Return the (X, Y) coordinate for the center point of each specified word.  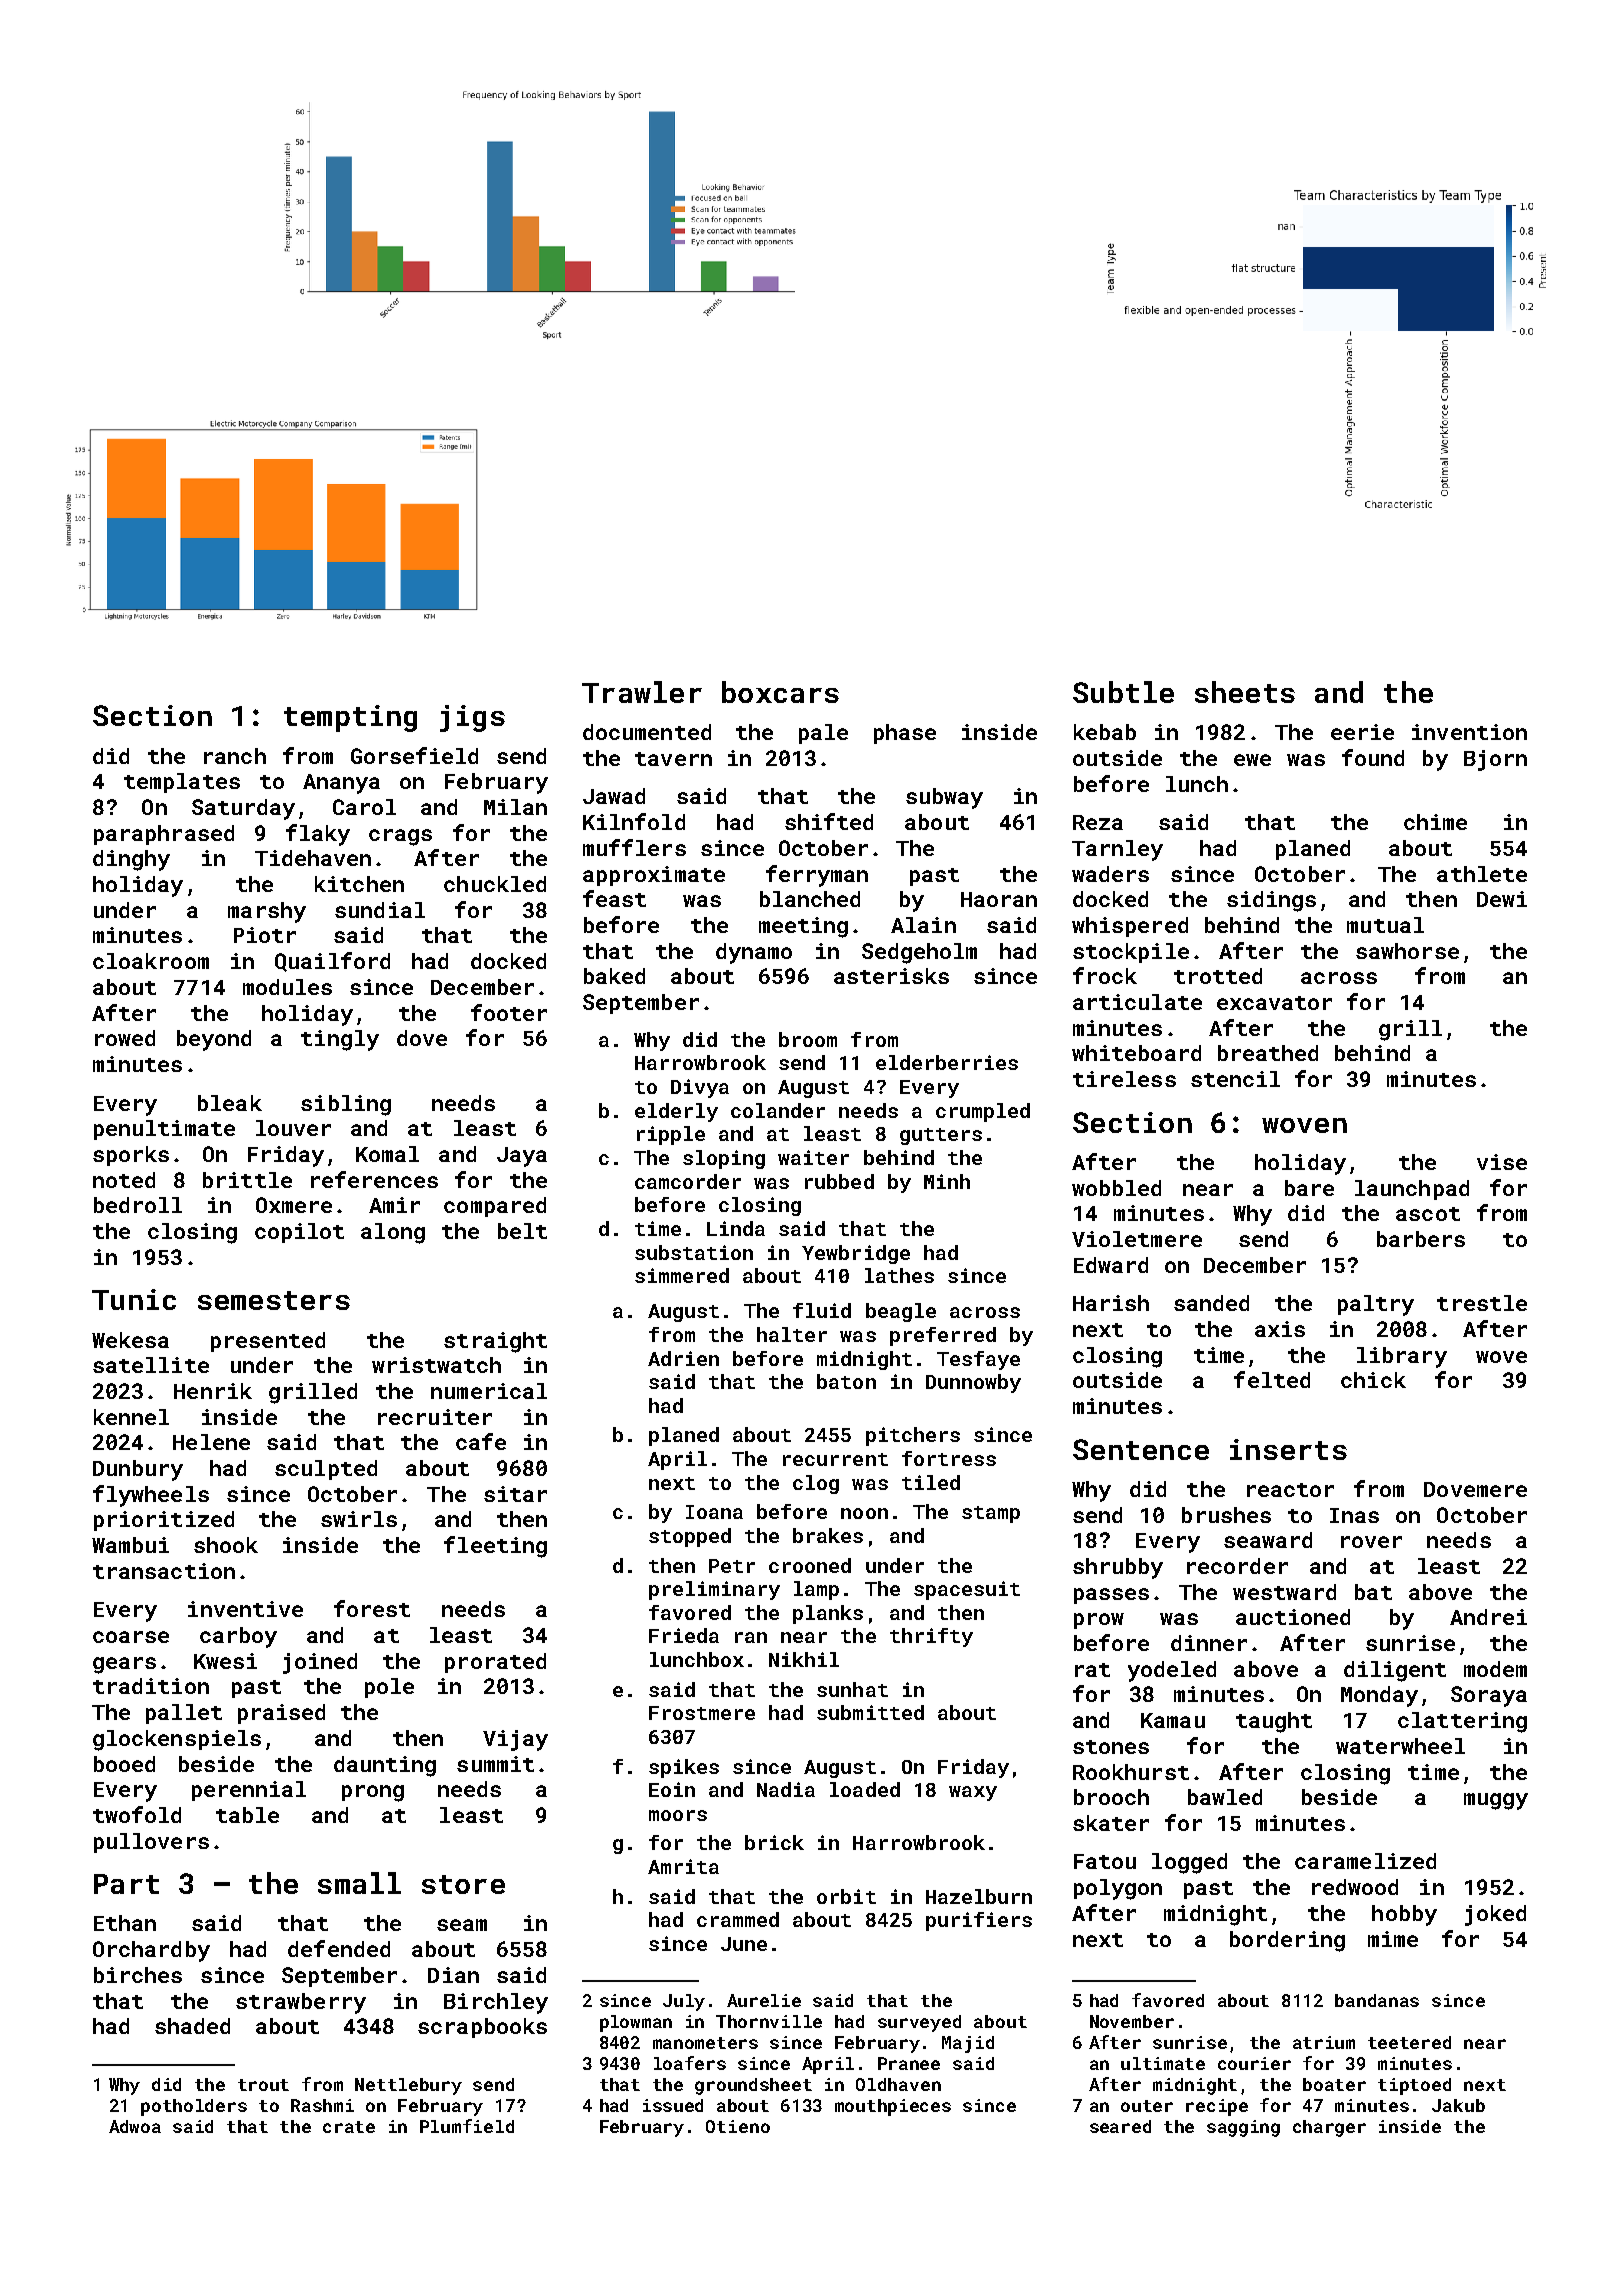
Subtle (1123, 692)
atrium (1324, 2042)
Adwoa (135, 2126)
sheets (1245, 692)
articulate (1137, 1002)
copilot (299, 1233)
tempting (350, 718)
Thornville (769, 2021)
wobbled (1116, 1188)
